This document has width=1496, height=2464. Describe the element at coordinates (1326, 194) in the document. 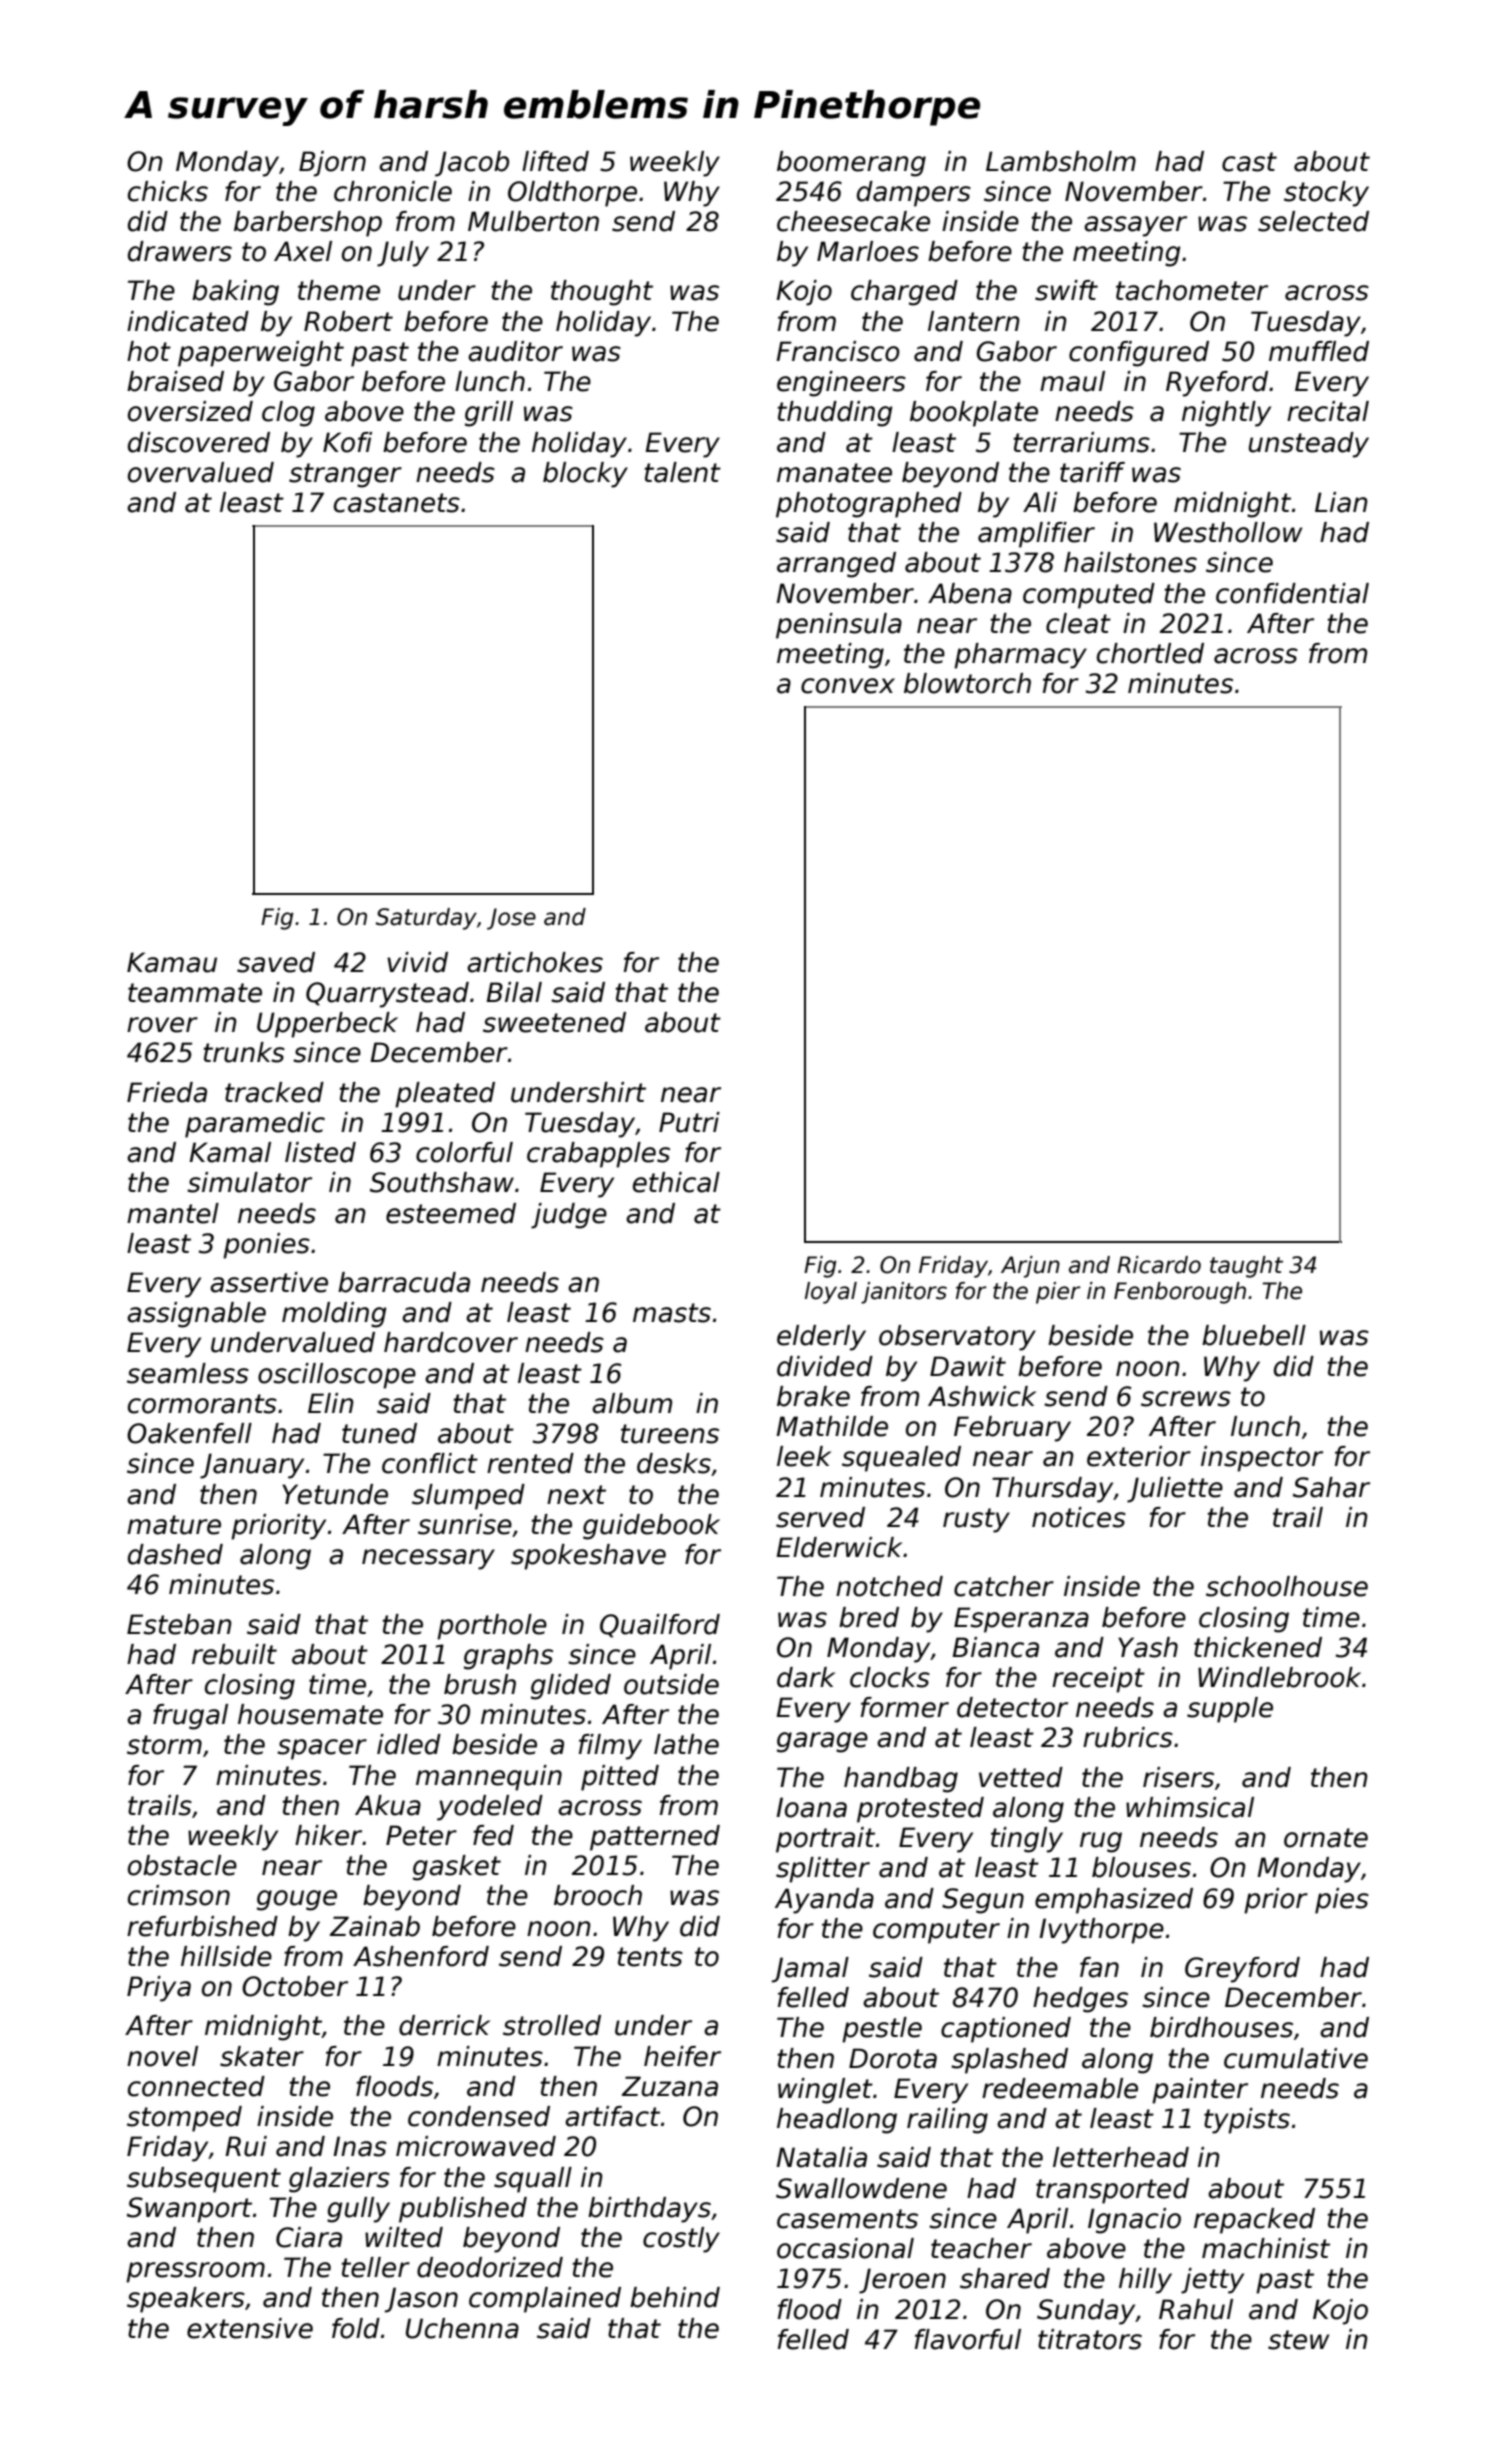

I see `stocky` at that location.
